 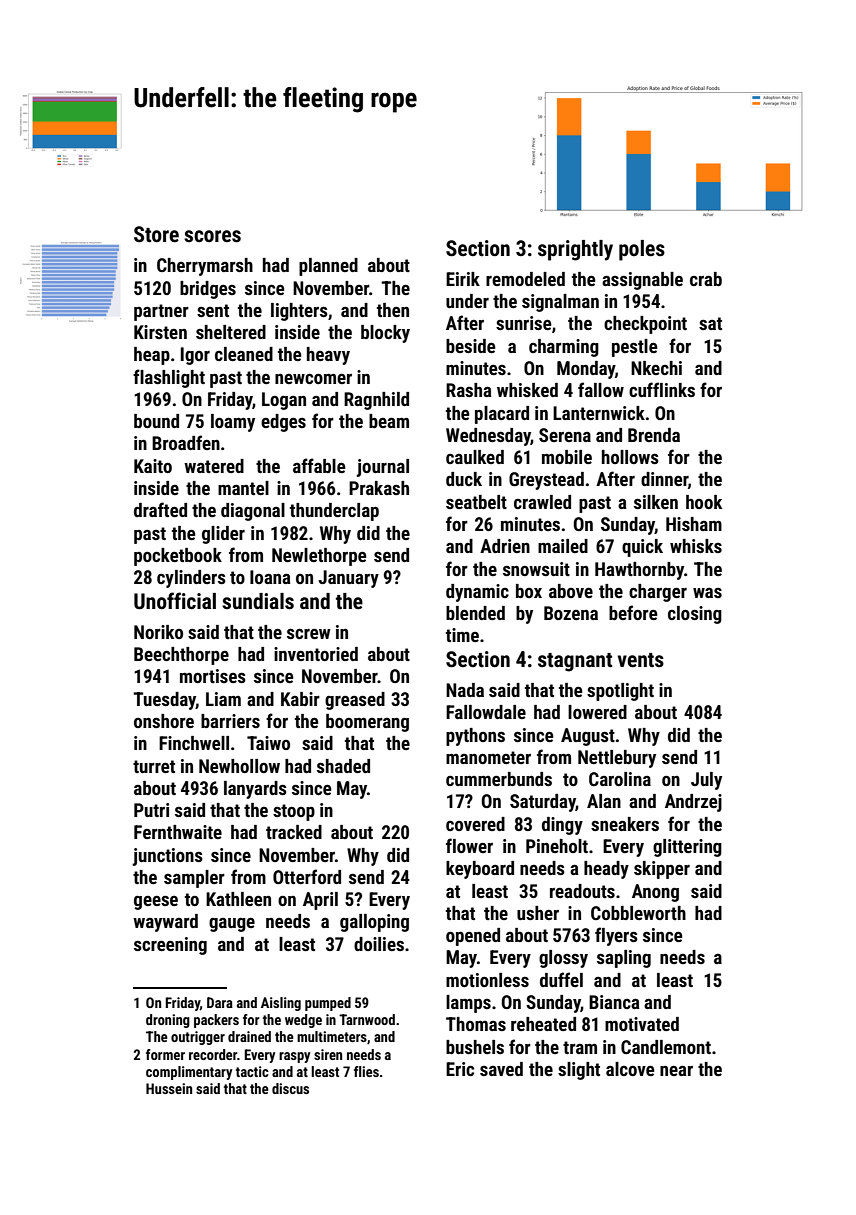 What do you see at coordinates (309, 634) in the page?
I see `screw` at bounding box center [309, 634].
